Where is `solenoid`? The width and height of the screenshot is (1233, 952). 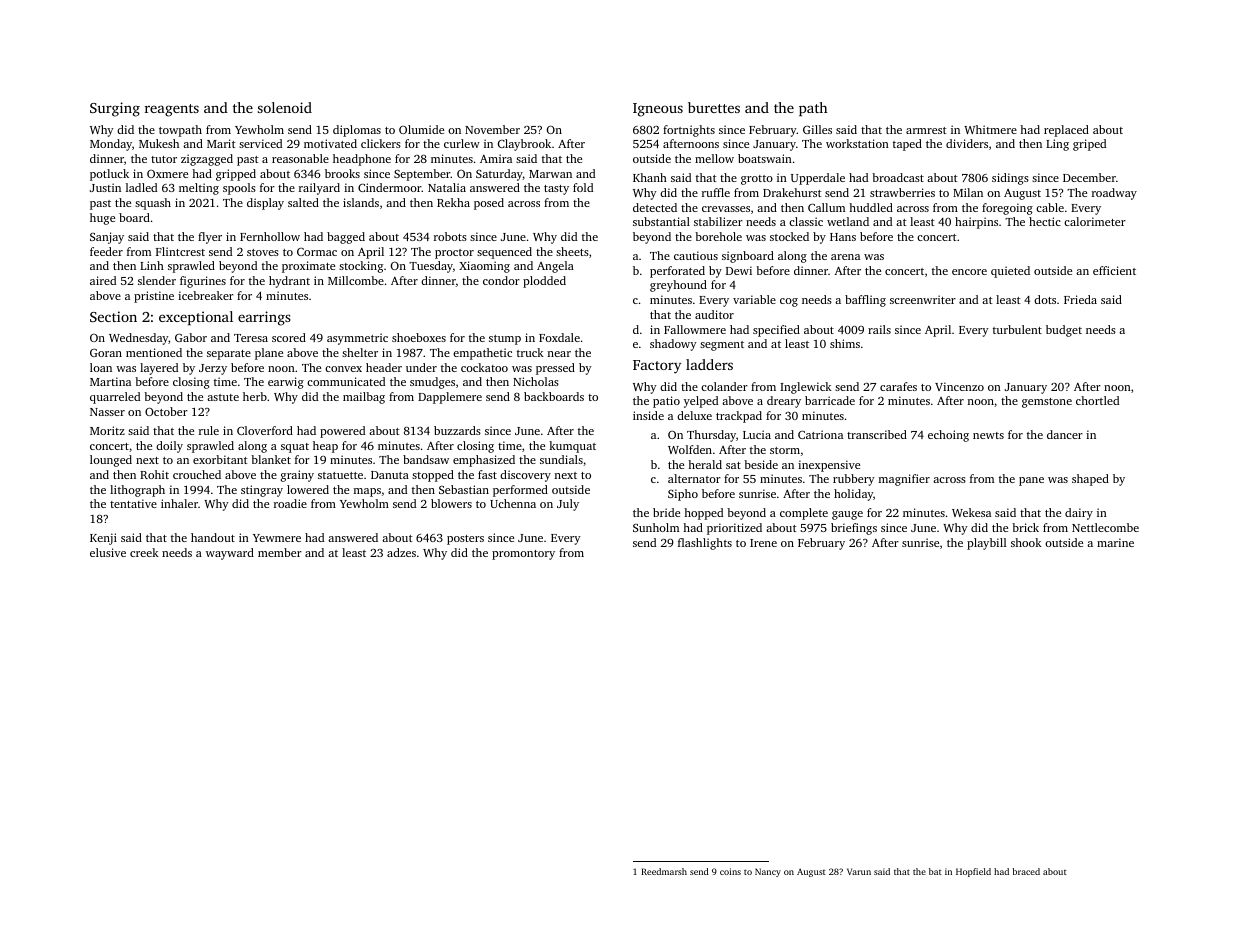
solenoid is located at coordinates (285, 107).
